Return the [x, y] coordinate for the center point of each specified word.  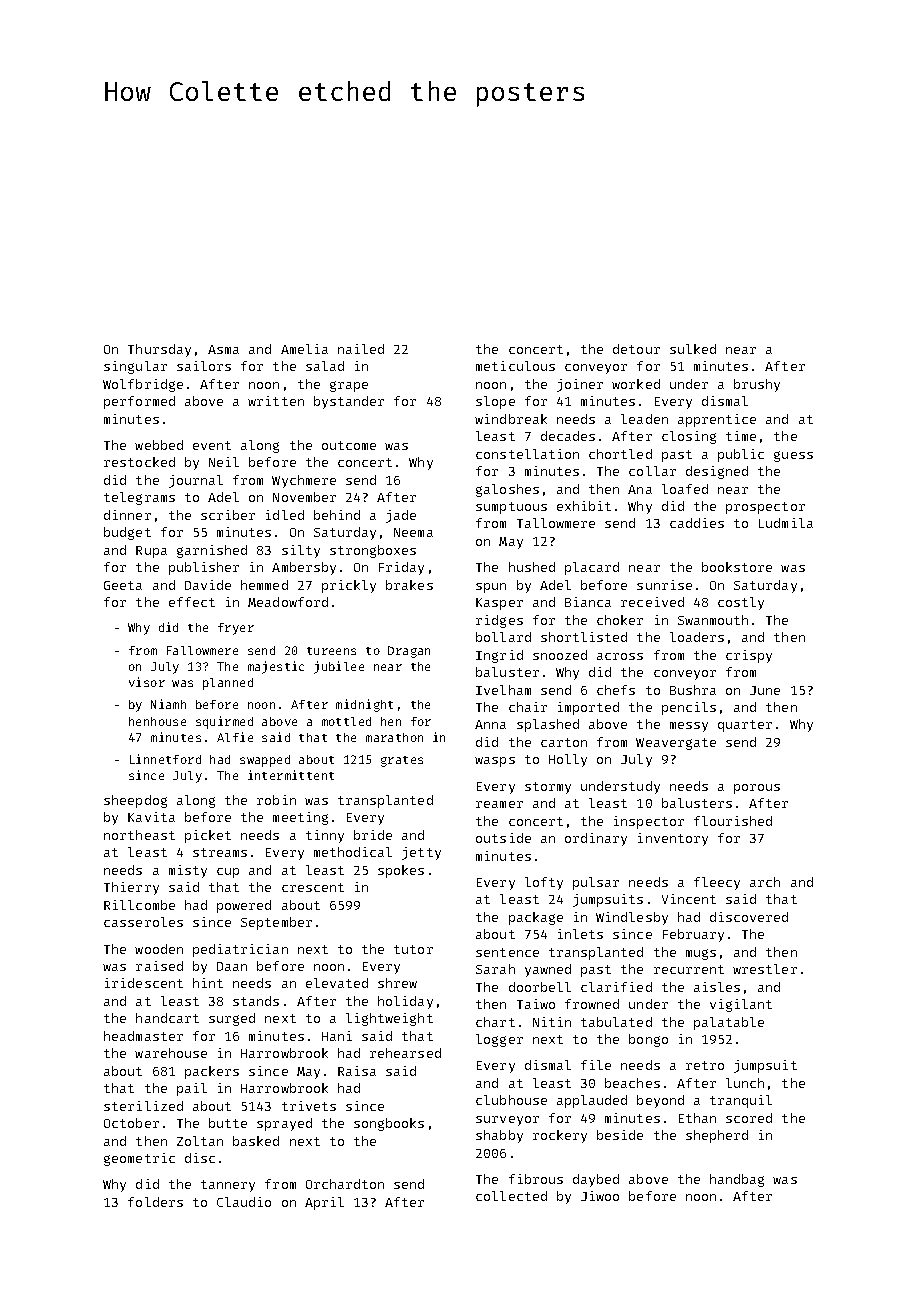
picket [208, 836]
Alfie [235, 737]
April [324, 1203]
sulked [693, 349]
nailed [361, 349]
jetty [421, 853]
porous [757, 789]
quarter [745, 726]
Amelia [304, 349]
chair [528, 707]
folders [155, 1202]
